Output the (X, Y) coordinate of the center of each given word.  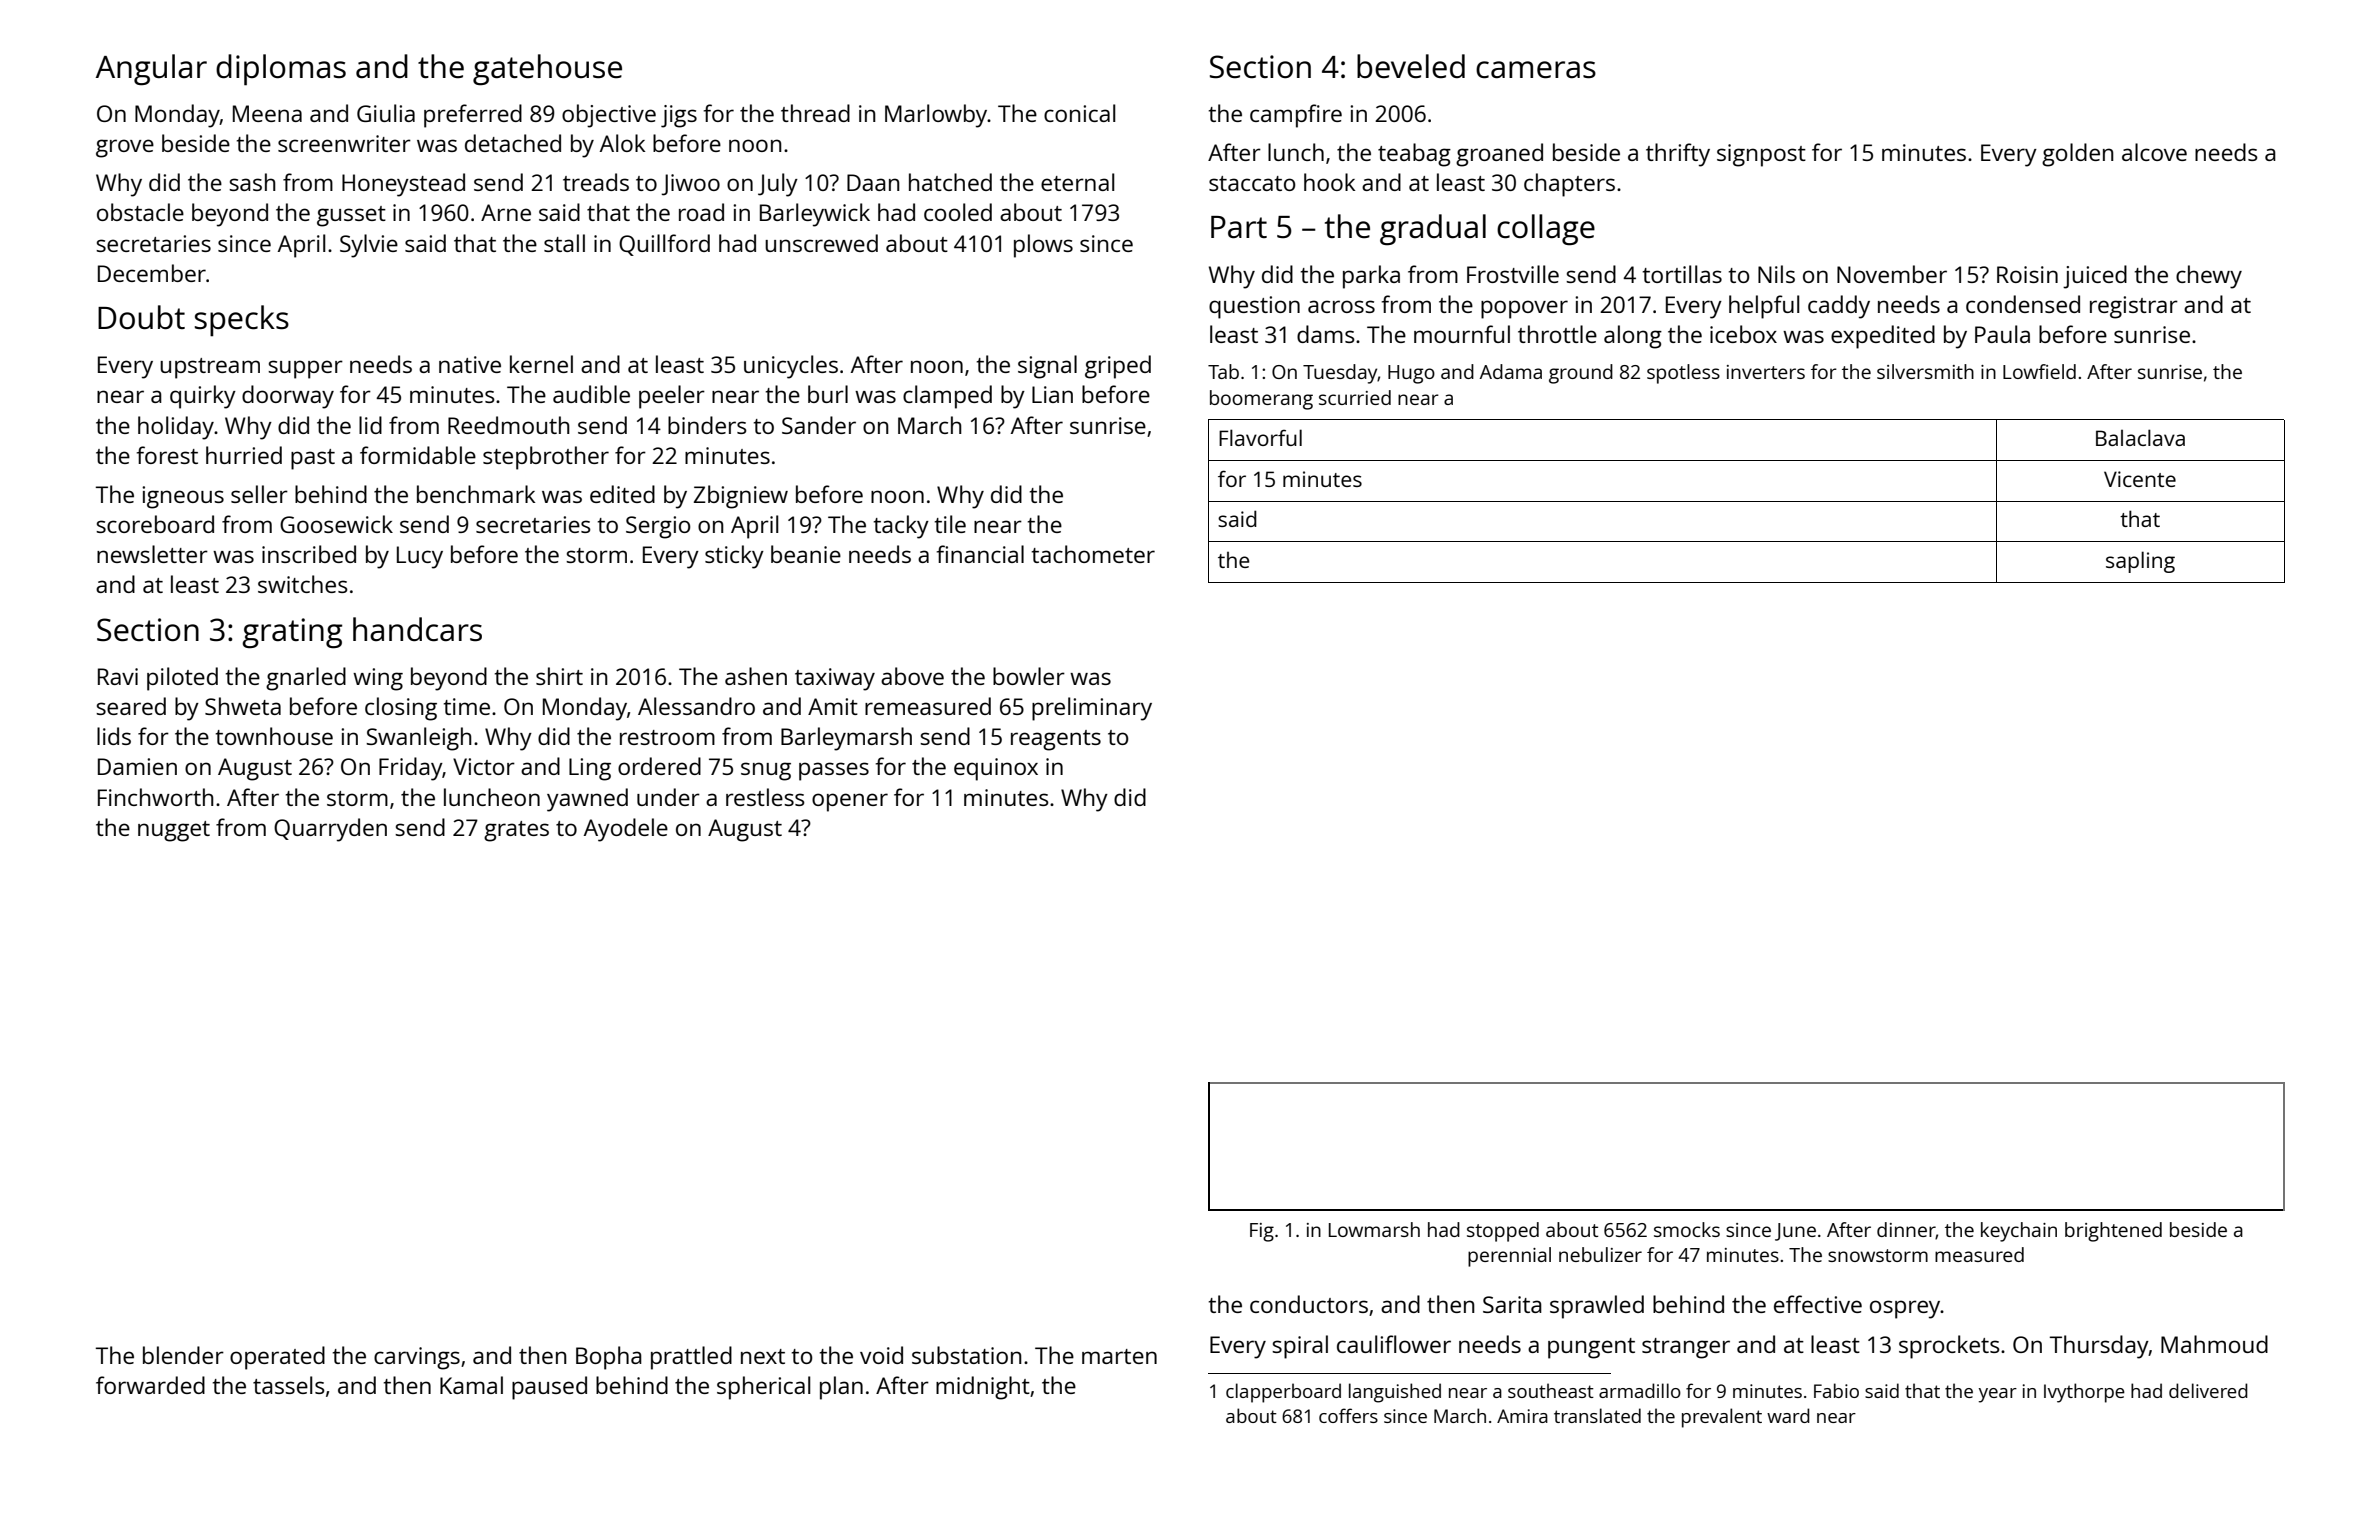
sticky (734, 557)
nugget (174, 831)
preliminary (1092, 709)
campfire (1296, 116)
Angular (151, 70)
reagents (1056, 740)
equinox (996, 769)
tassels (289, 1385)
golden (2078, 155)
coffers (1348, 1415)
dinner (1906, 1230)
